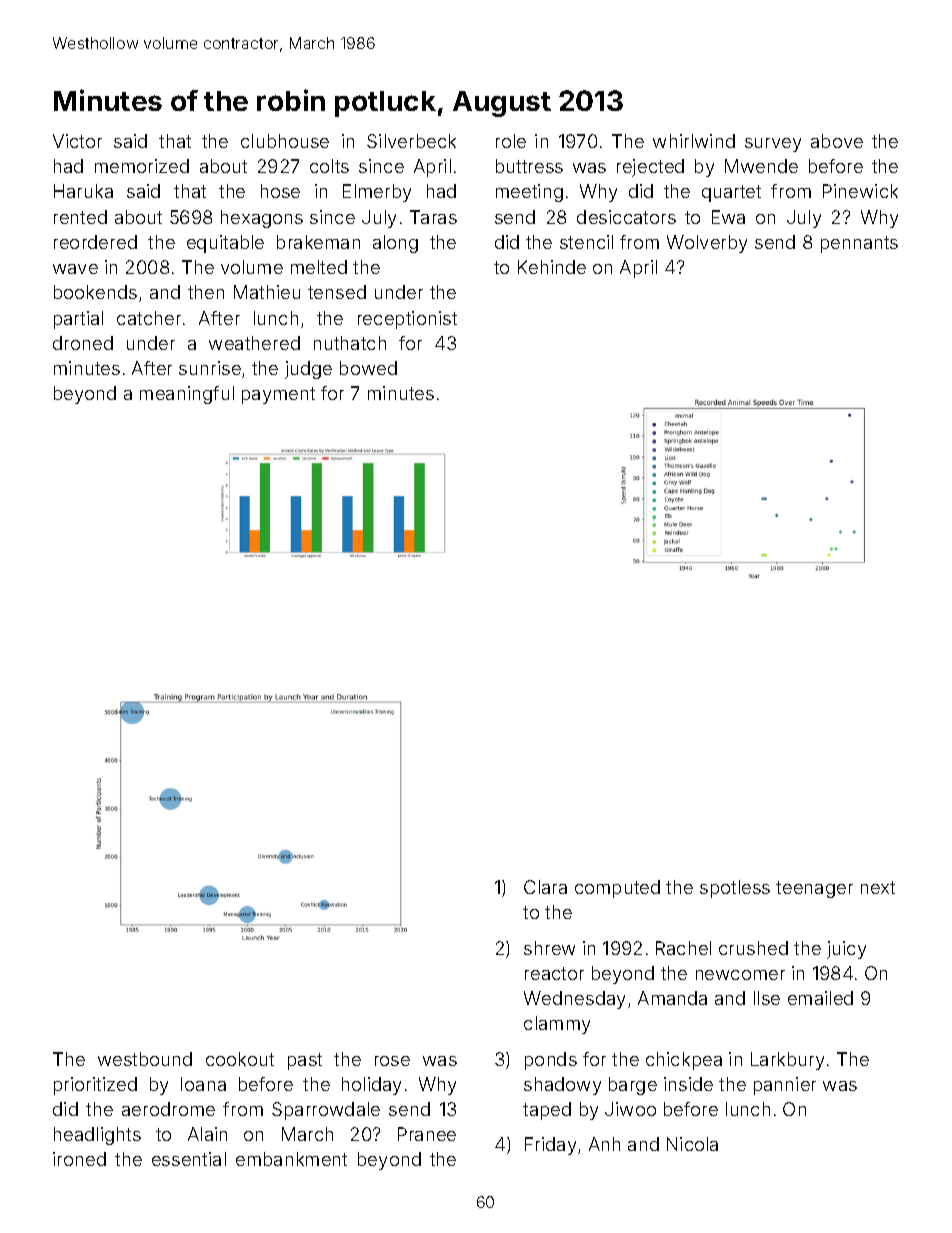 The height and width of the screenshot is (1233, 952). I want to click on meaningful, so click(187, 395).
